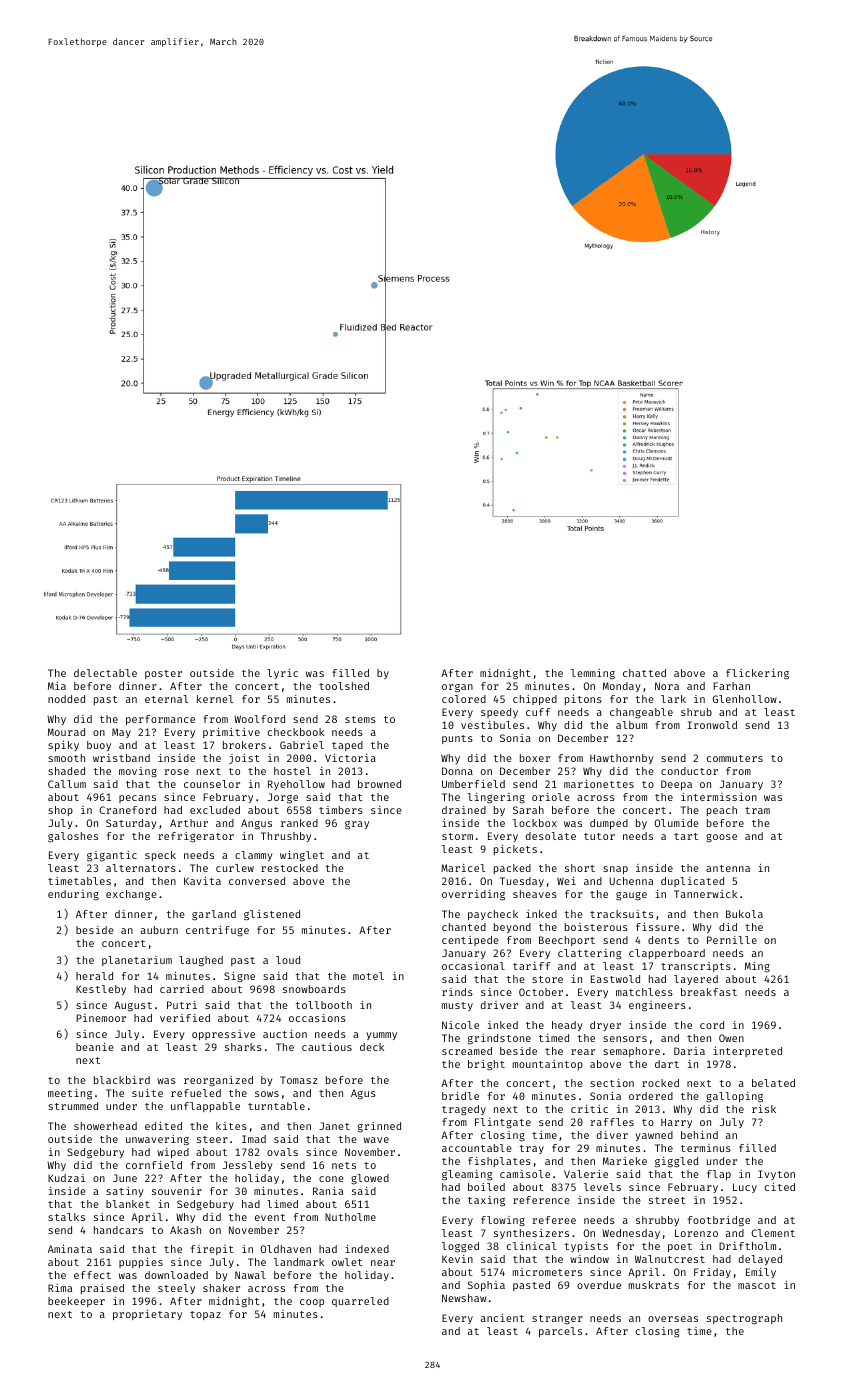 The width and height of the page is (849, 1400). I want to click on colored, so click(464, 699).
